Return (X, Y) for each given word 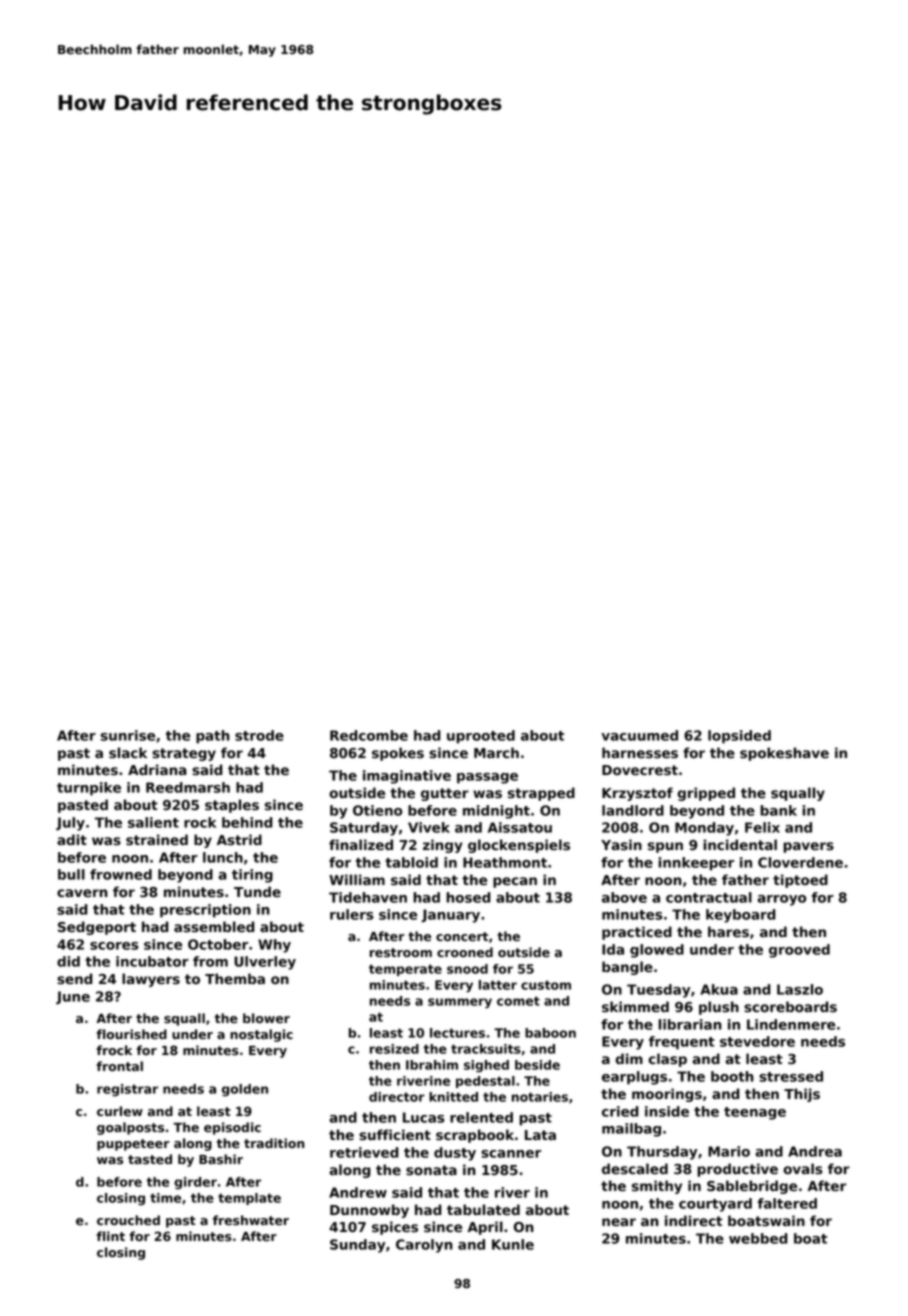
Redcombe (369, 735)
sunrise (128, 735)
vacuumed (639, 735)
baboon (550, 1033)
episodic (232, 1128)
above (624, 897)
